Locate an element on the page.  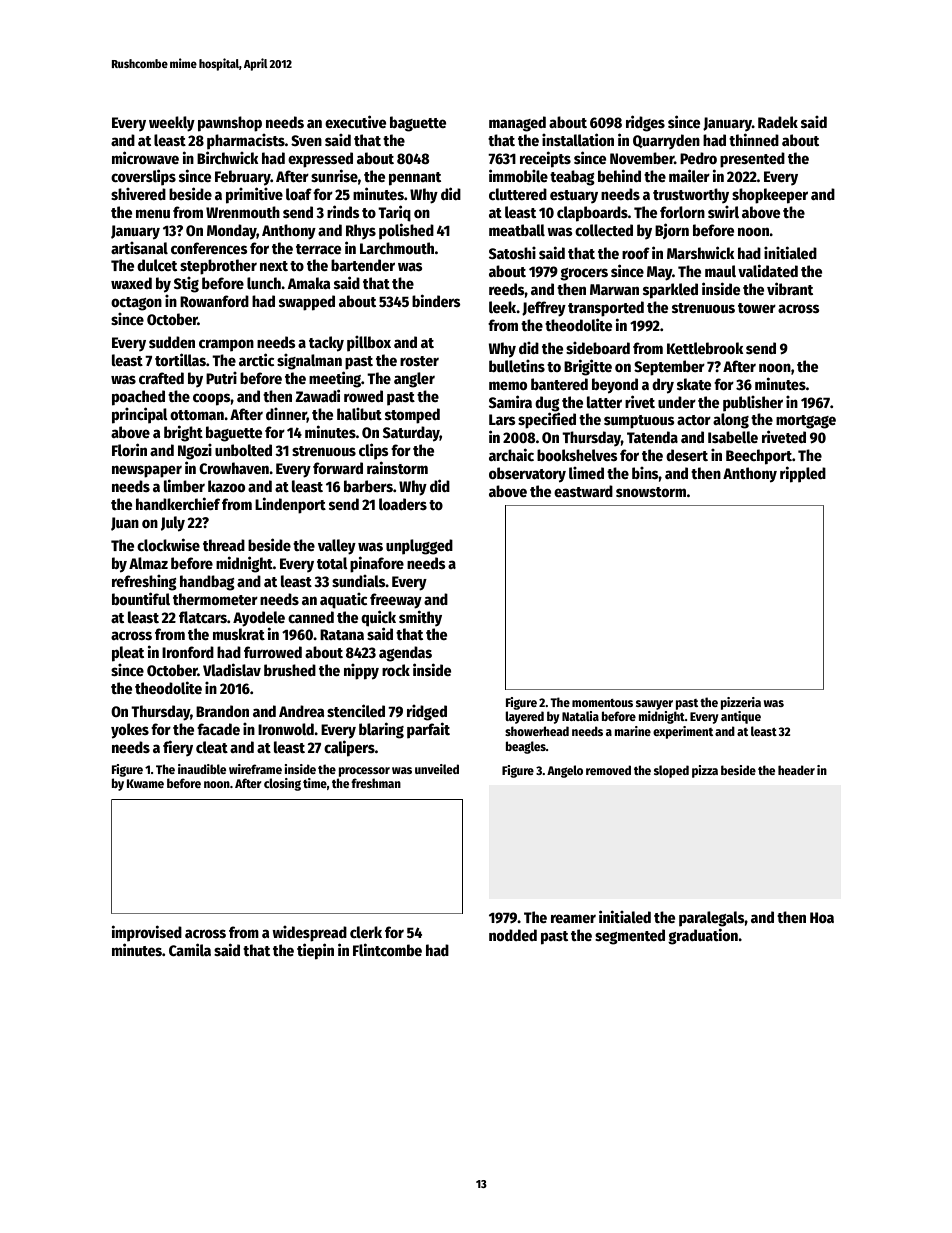
managed is located at coordinates (517, 124).
